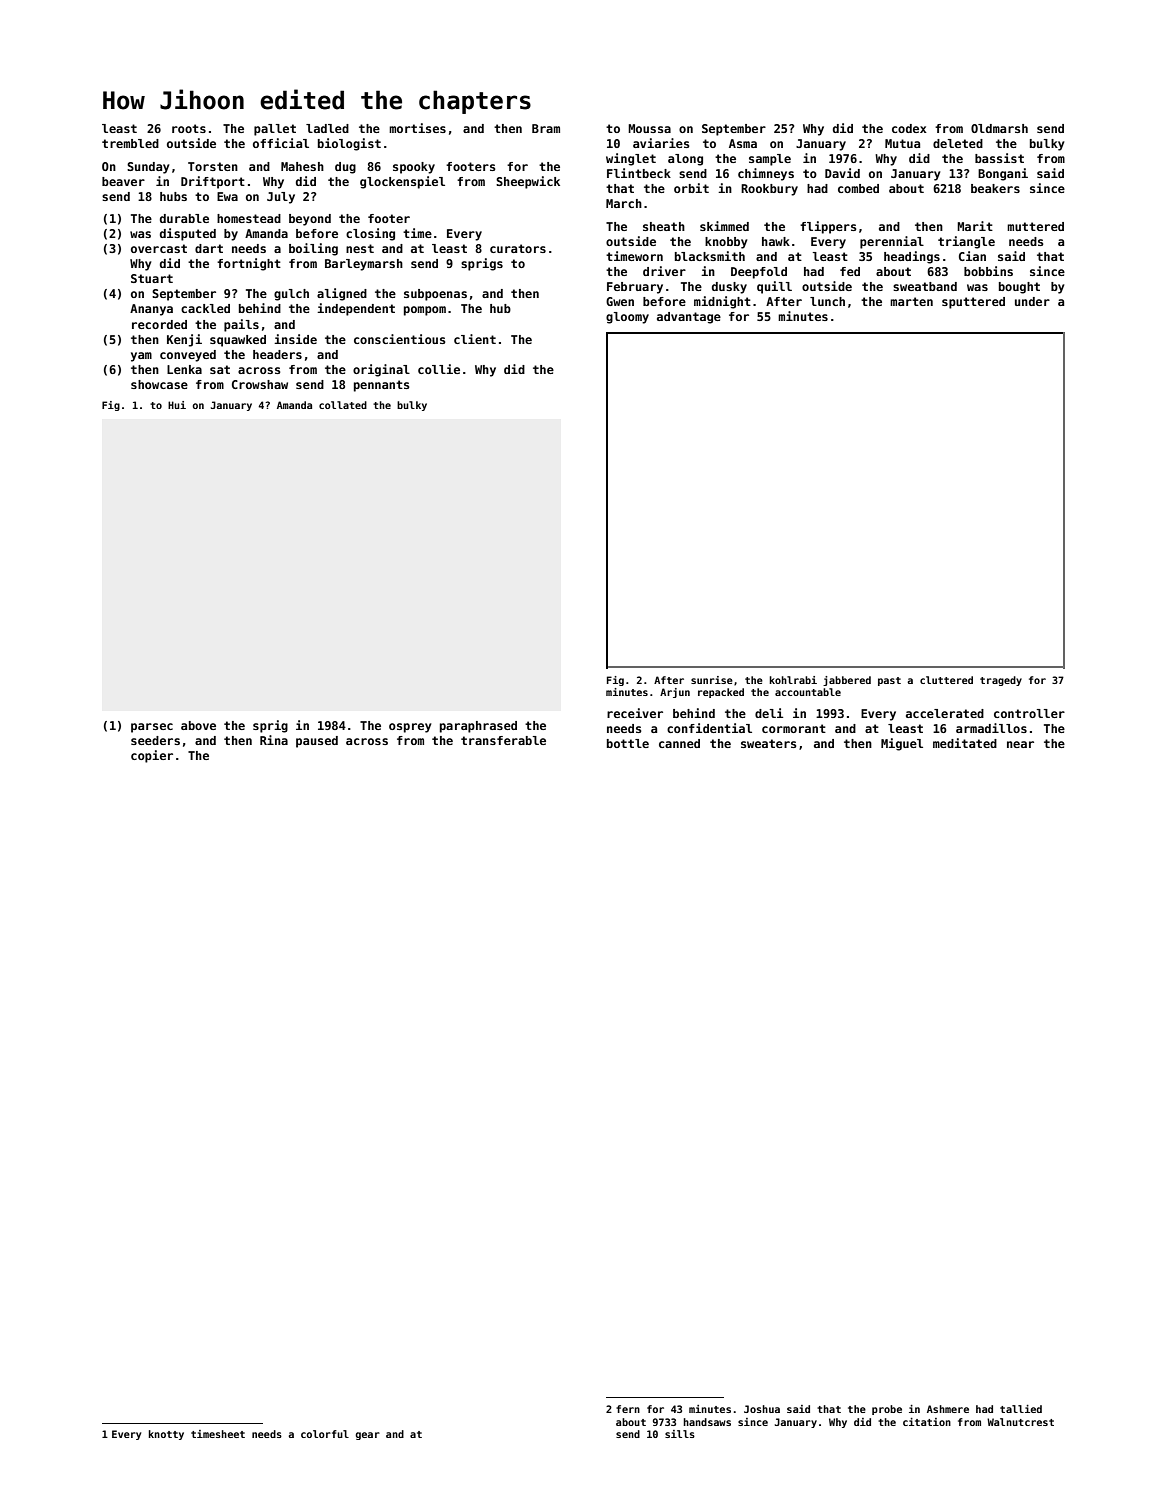  What do you see at coordinates (317, 742) in the screenshot?
I see `paused` at bounding box center [317, 742].
